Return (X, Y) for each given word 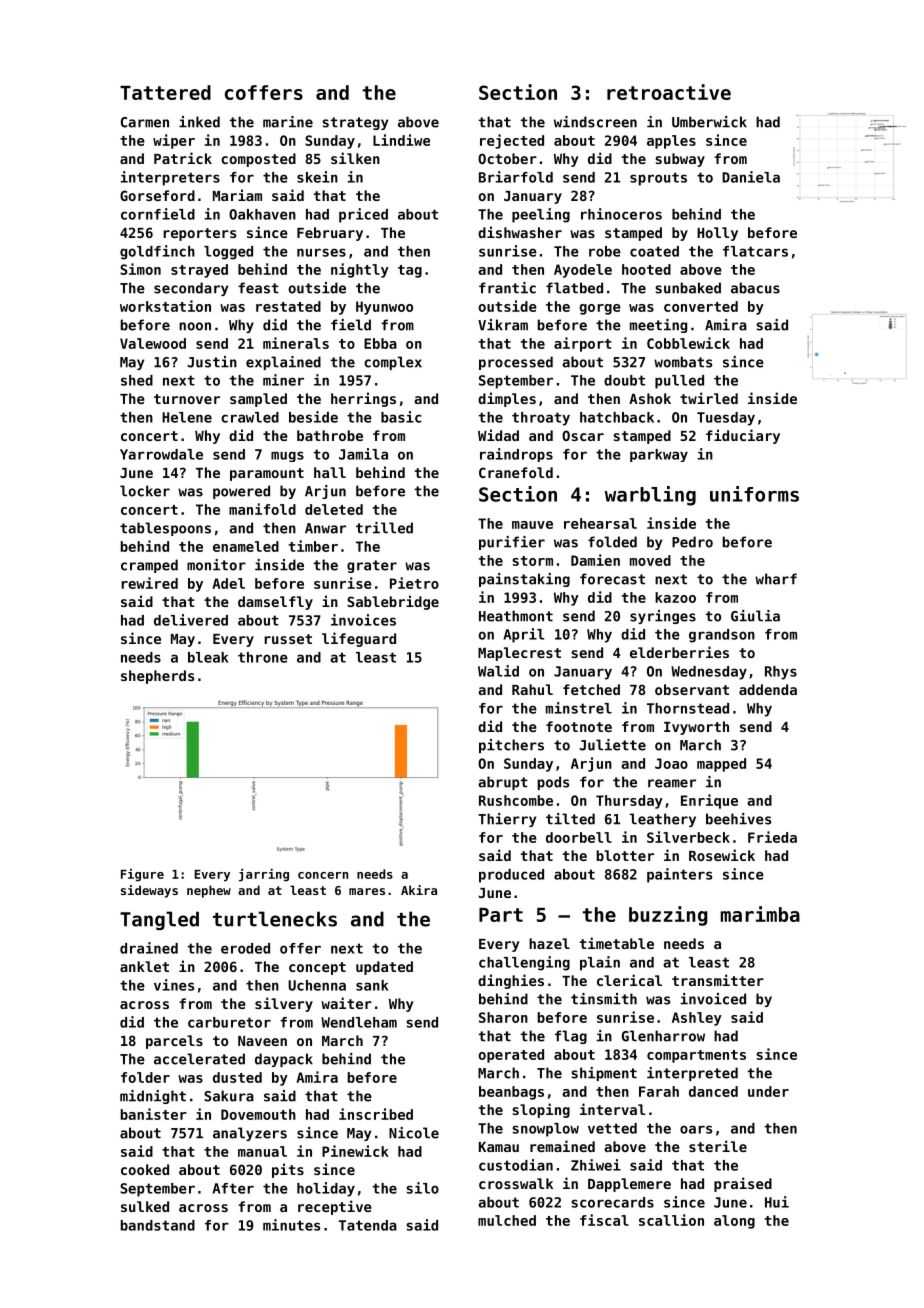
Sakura (229, 1096)
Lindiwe (401, 140)
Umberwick (709, 122)
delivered (191, 620)
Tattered (165, 92)
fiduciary (743, 436)
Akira (419, 890)
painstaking (524, 580)
